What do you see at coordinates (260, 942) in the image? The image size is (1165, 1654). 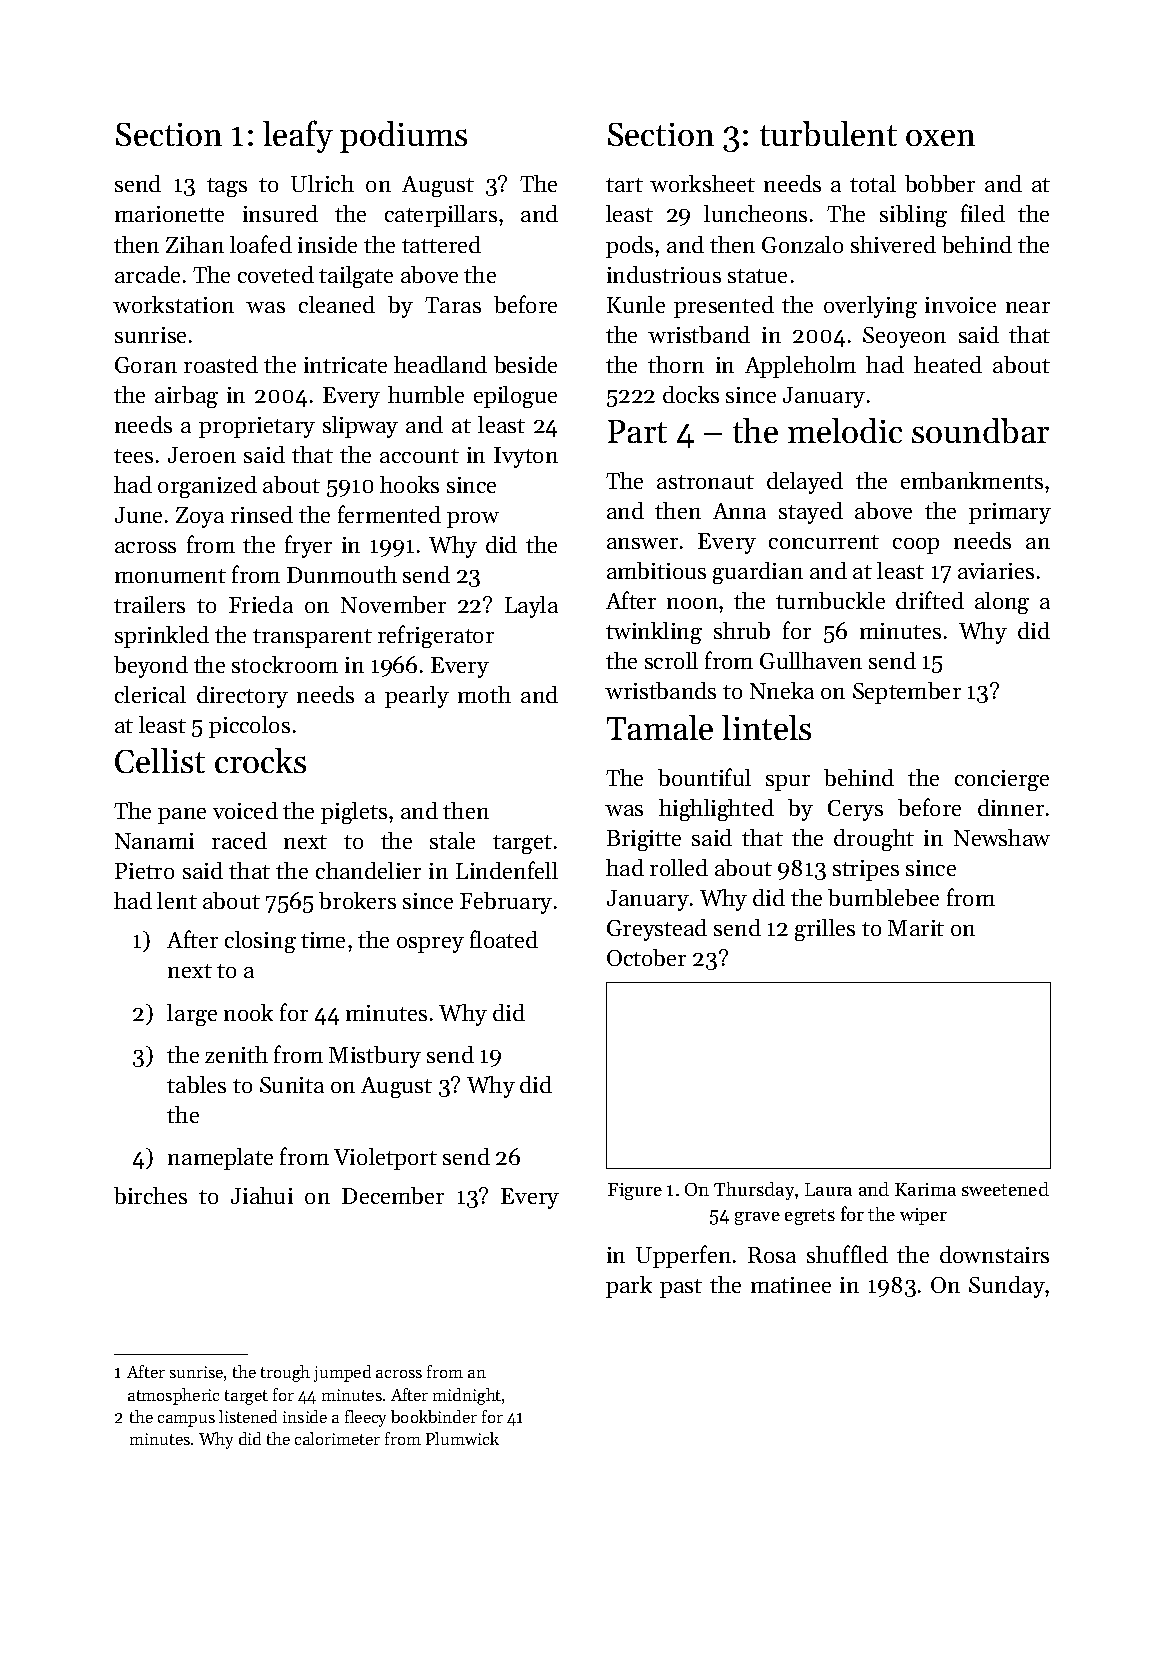 I see `closing` at bounding box center [260, 942].
